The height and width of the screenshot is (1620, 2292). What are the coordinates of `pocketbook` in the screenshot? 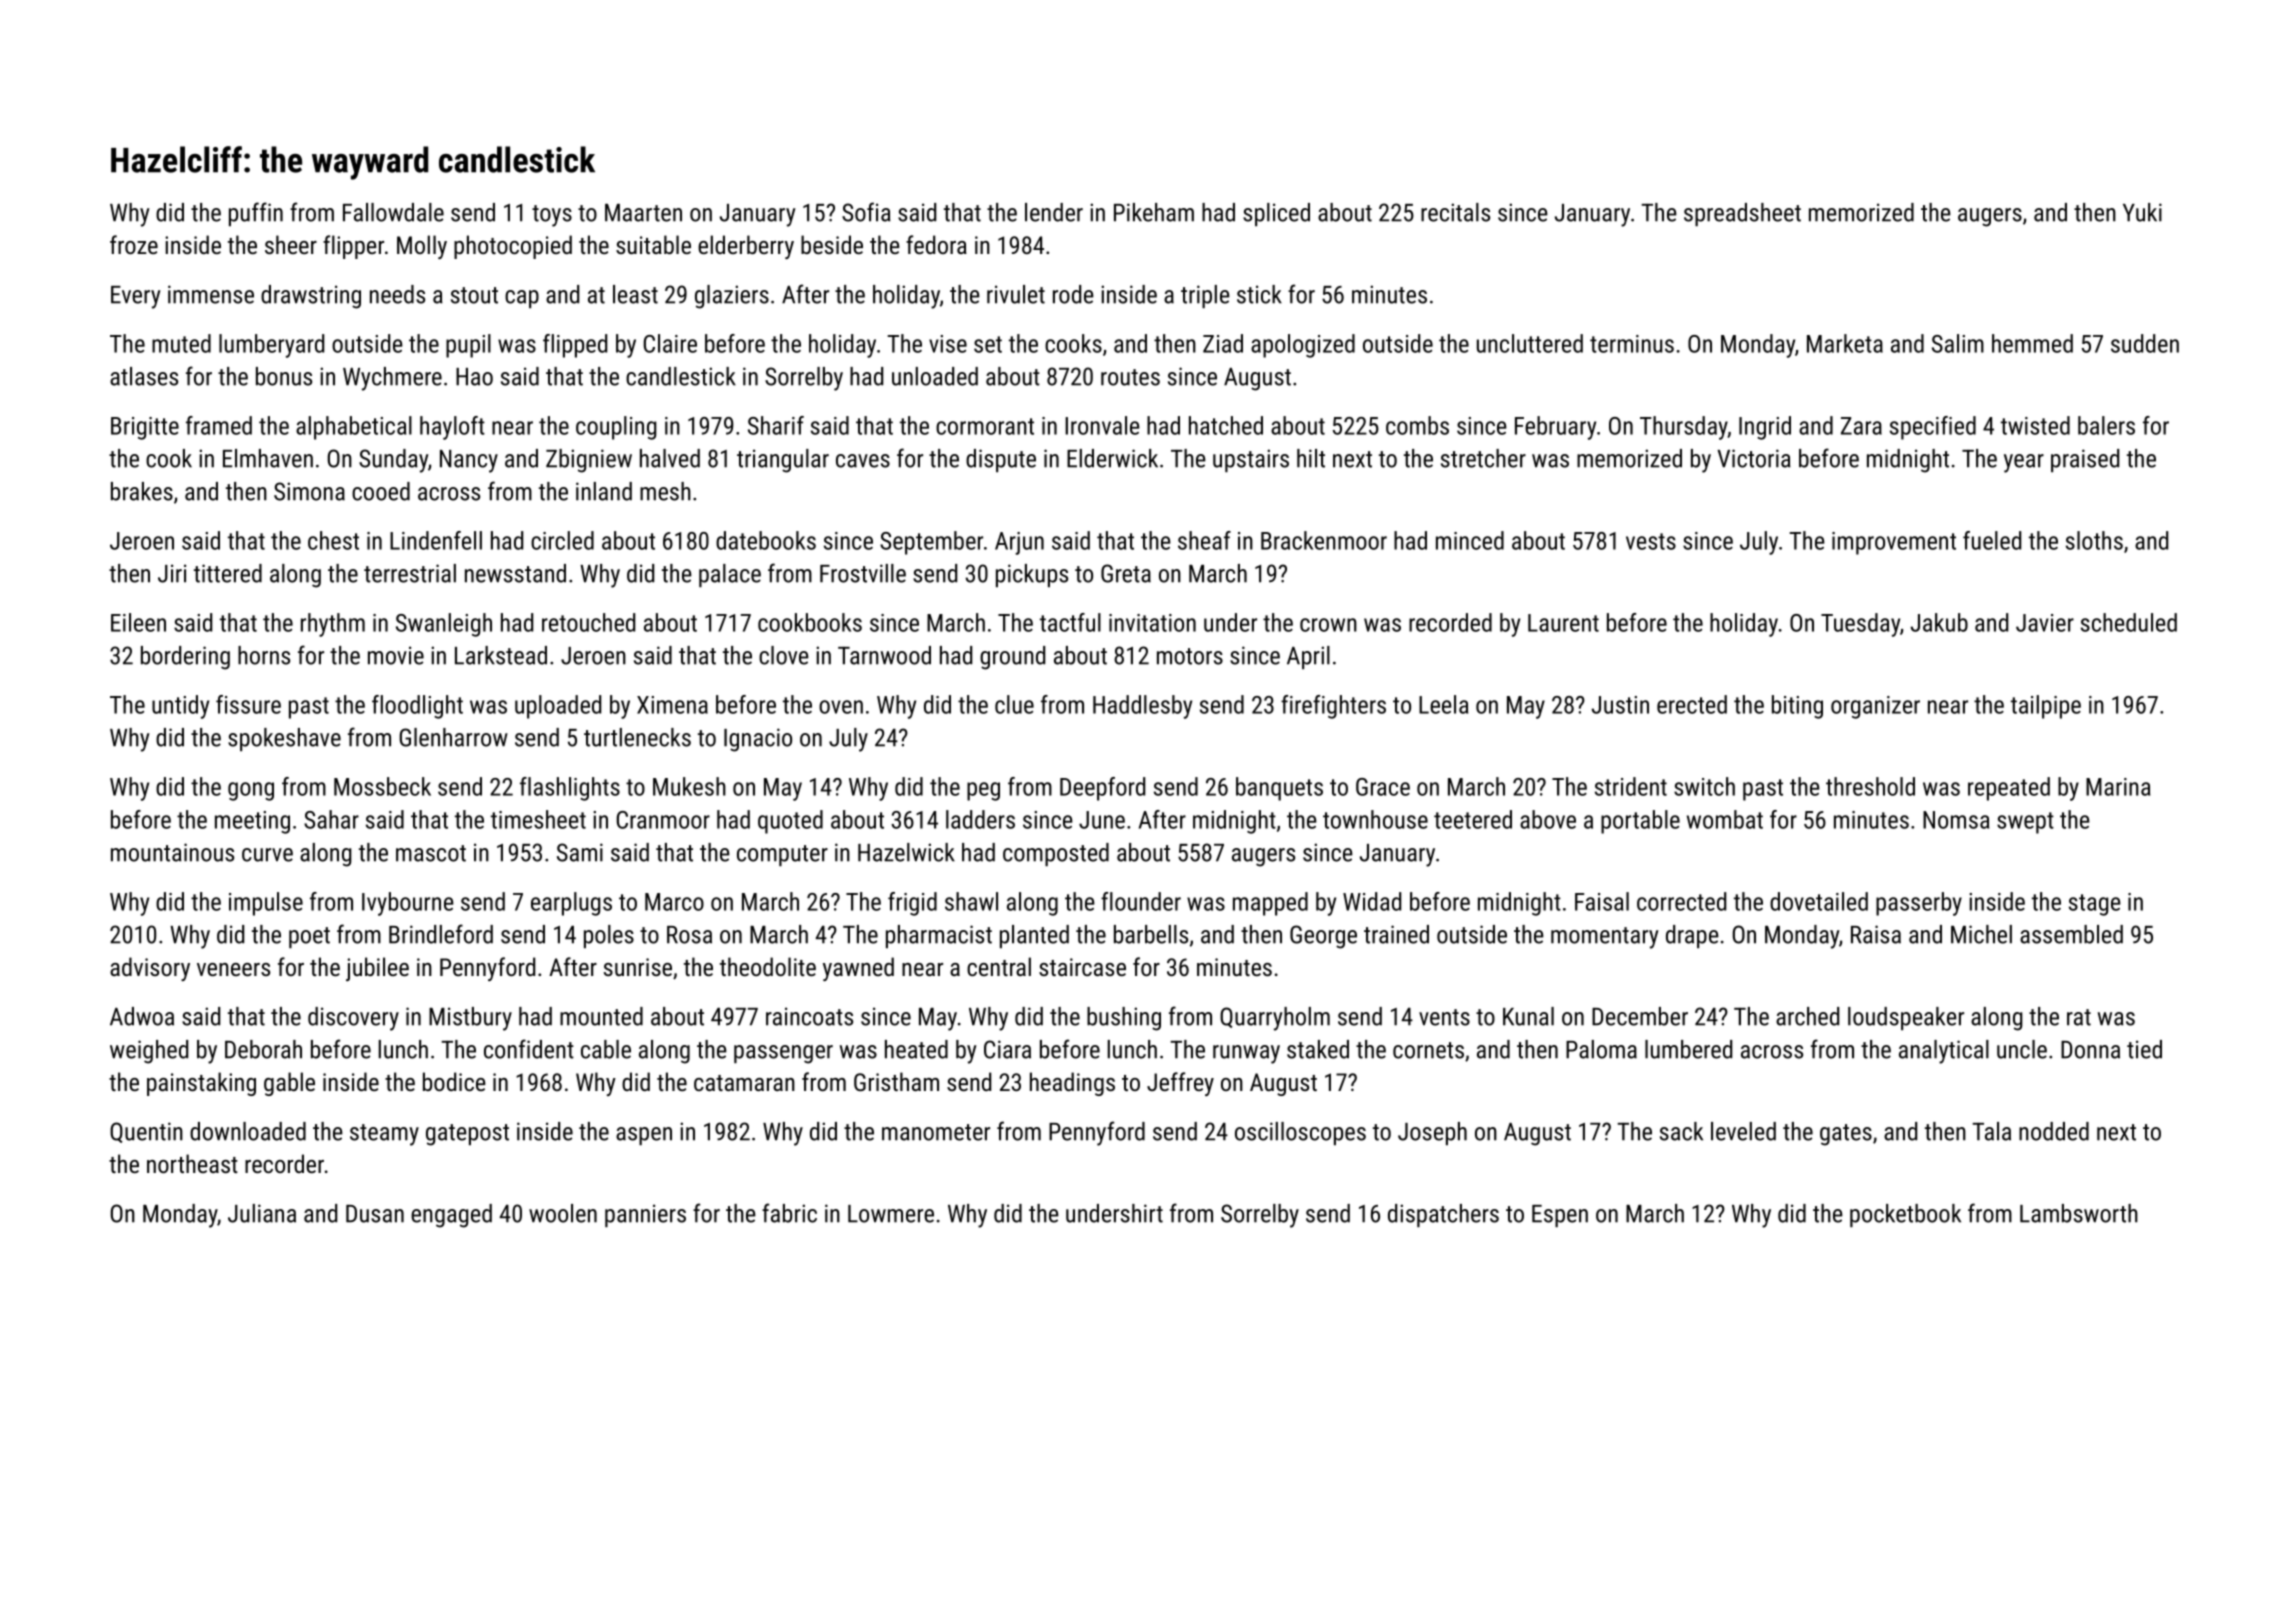 It's located at (1905, 1215).
